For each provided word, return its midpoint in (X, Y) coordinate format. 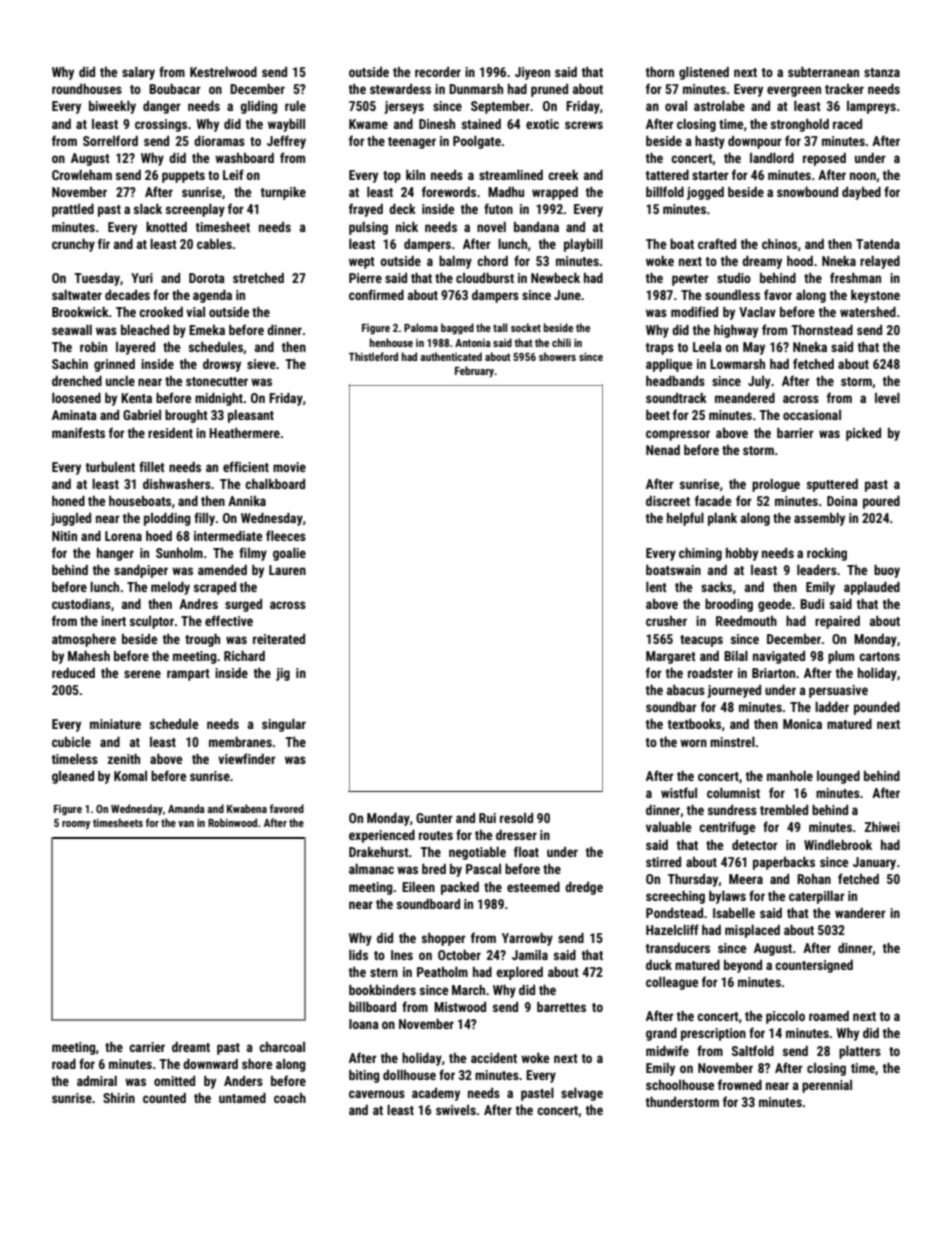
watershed (868, 312)
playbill (583, 245)
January (874, 863)
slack (148, 209)
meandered (745, 398)
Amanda (186, 808)
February (475, 372)
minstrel (732, 742)
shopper (444, 939)
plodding (167, 519)
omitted (174, 1081)
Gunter (434, 818)
